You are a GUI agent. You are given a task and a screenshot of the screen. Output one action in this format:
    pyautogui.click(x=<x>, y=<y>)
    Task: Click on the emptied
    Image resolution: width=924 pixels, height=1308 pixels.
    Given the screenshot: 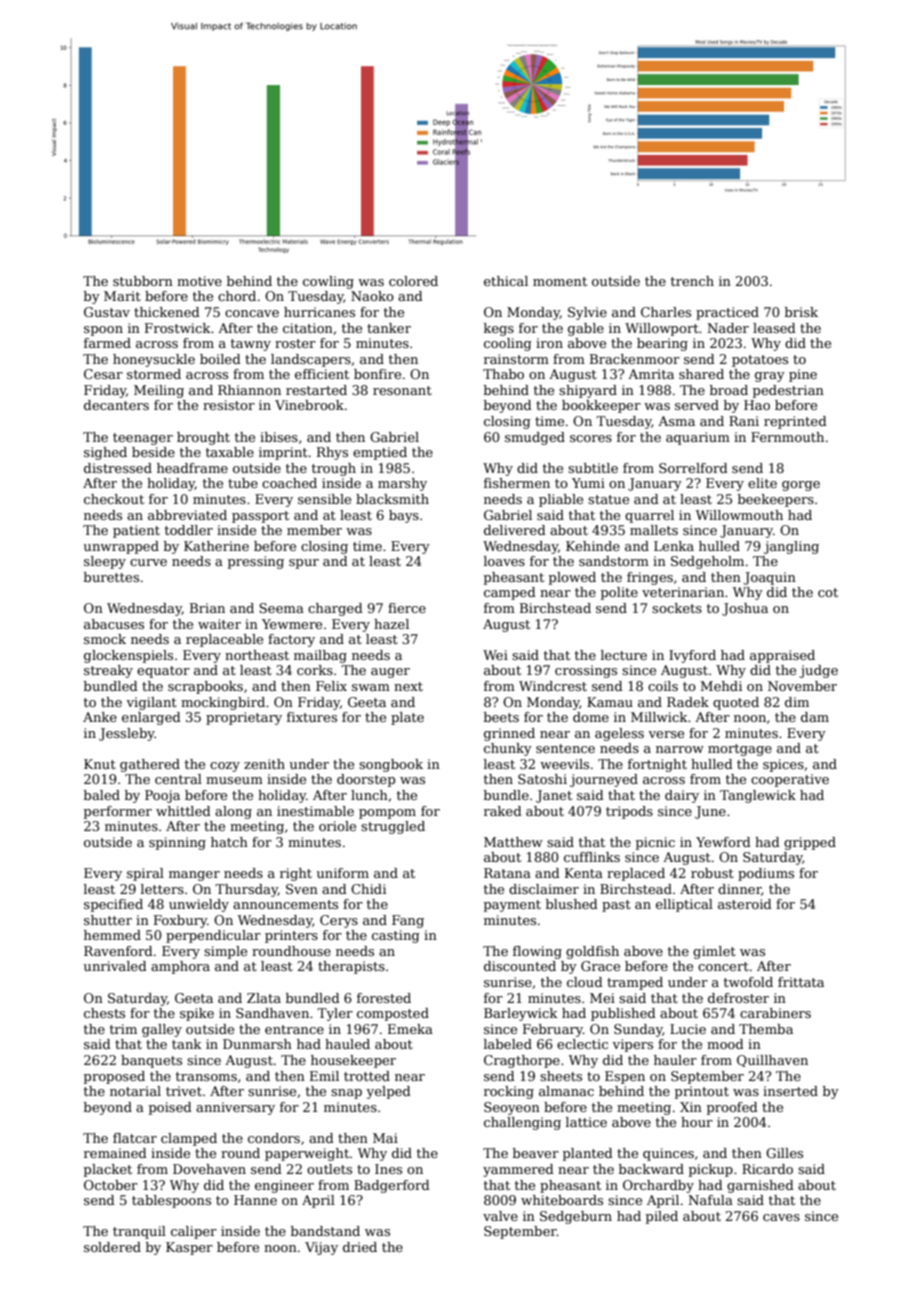 What is the action you would take?
    pyautogui.click(x=380, y=453)
